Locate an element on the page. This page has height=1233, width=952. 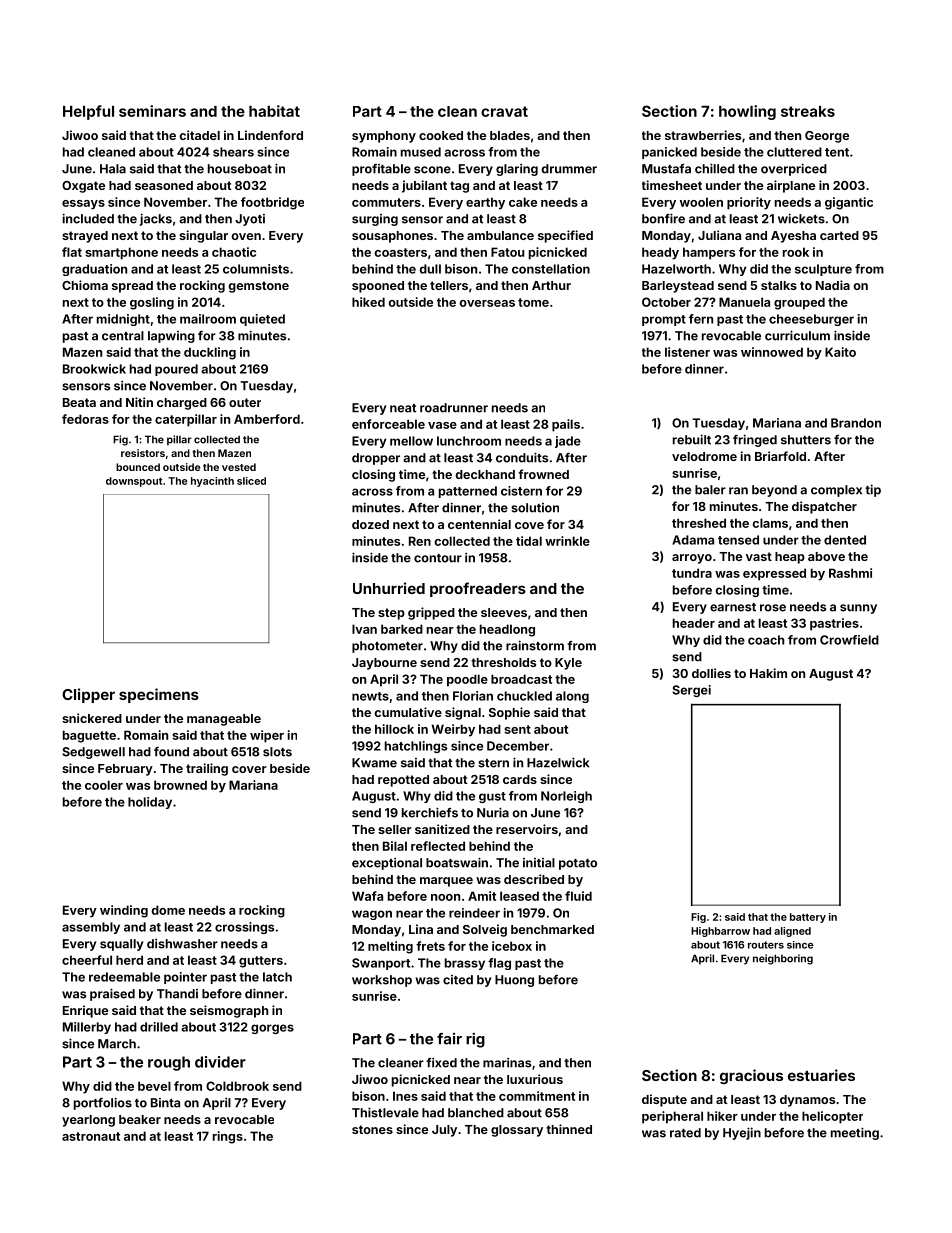
stones is located at coordinates (372, 1129).
